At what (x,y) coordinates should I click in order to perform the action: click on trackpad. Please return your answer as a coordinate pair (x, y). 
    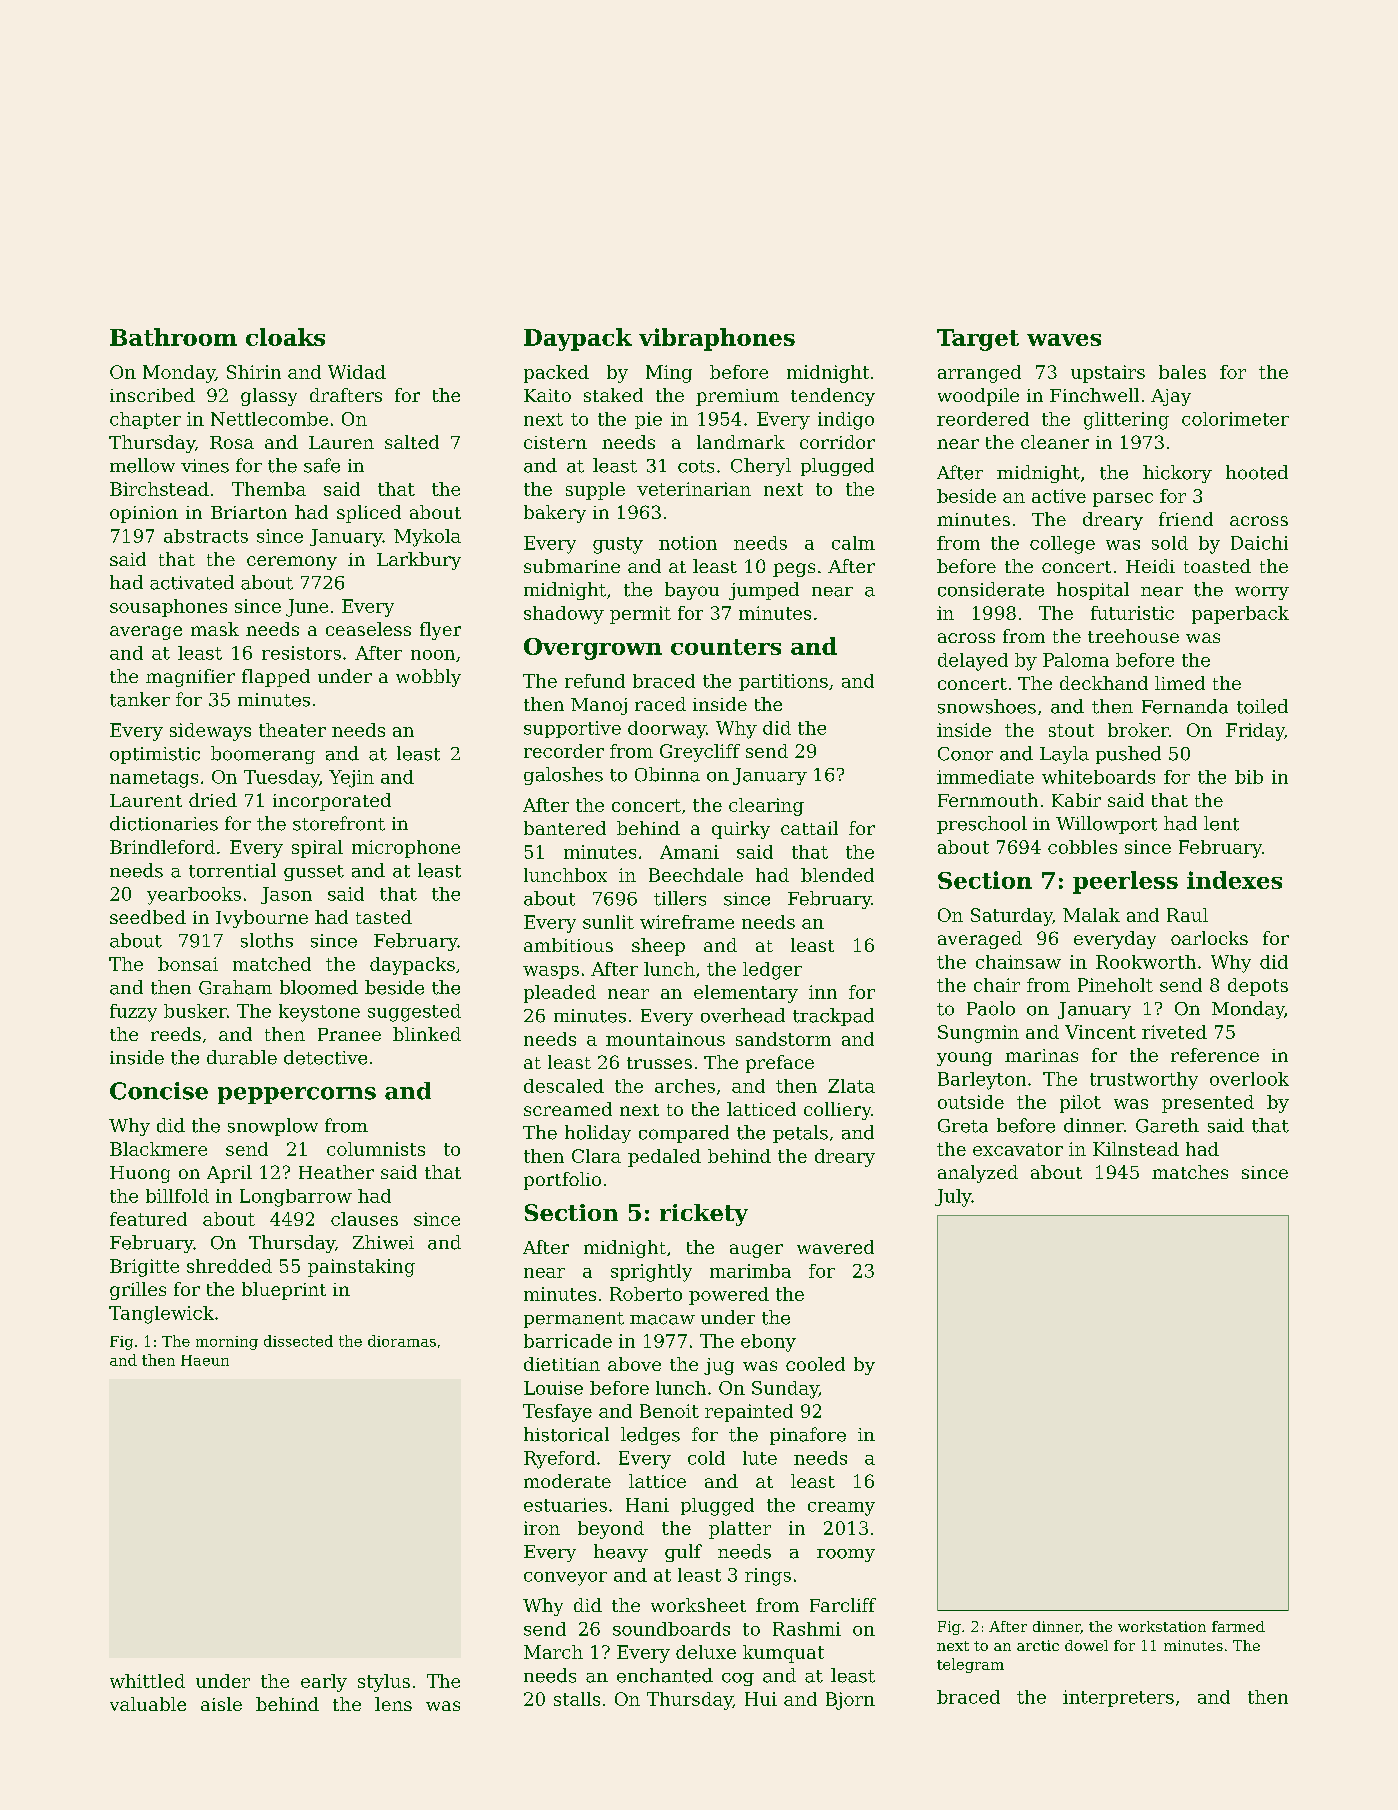
    Looking at the image, I should click on (833, 1017).
